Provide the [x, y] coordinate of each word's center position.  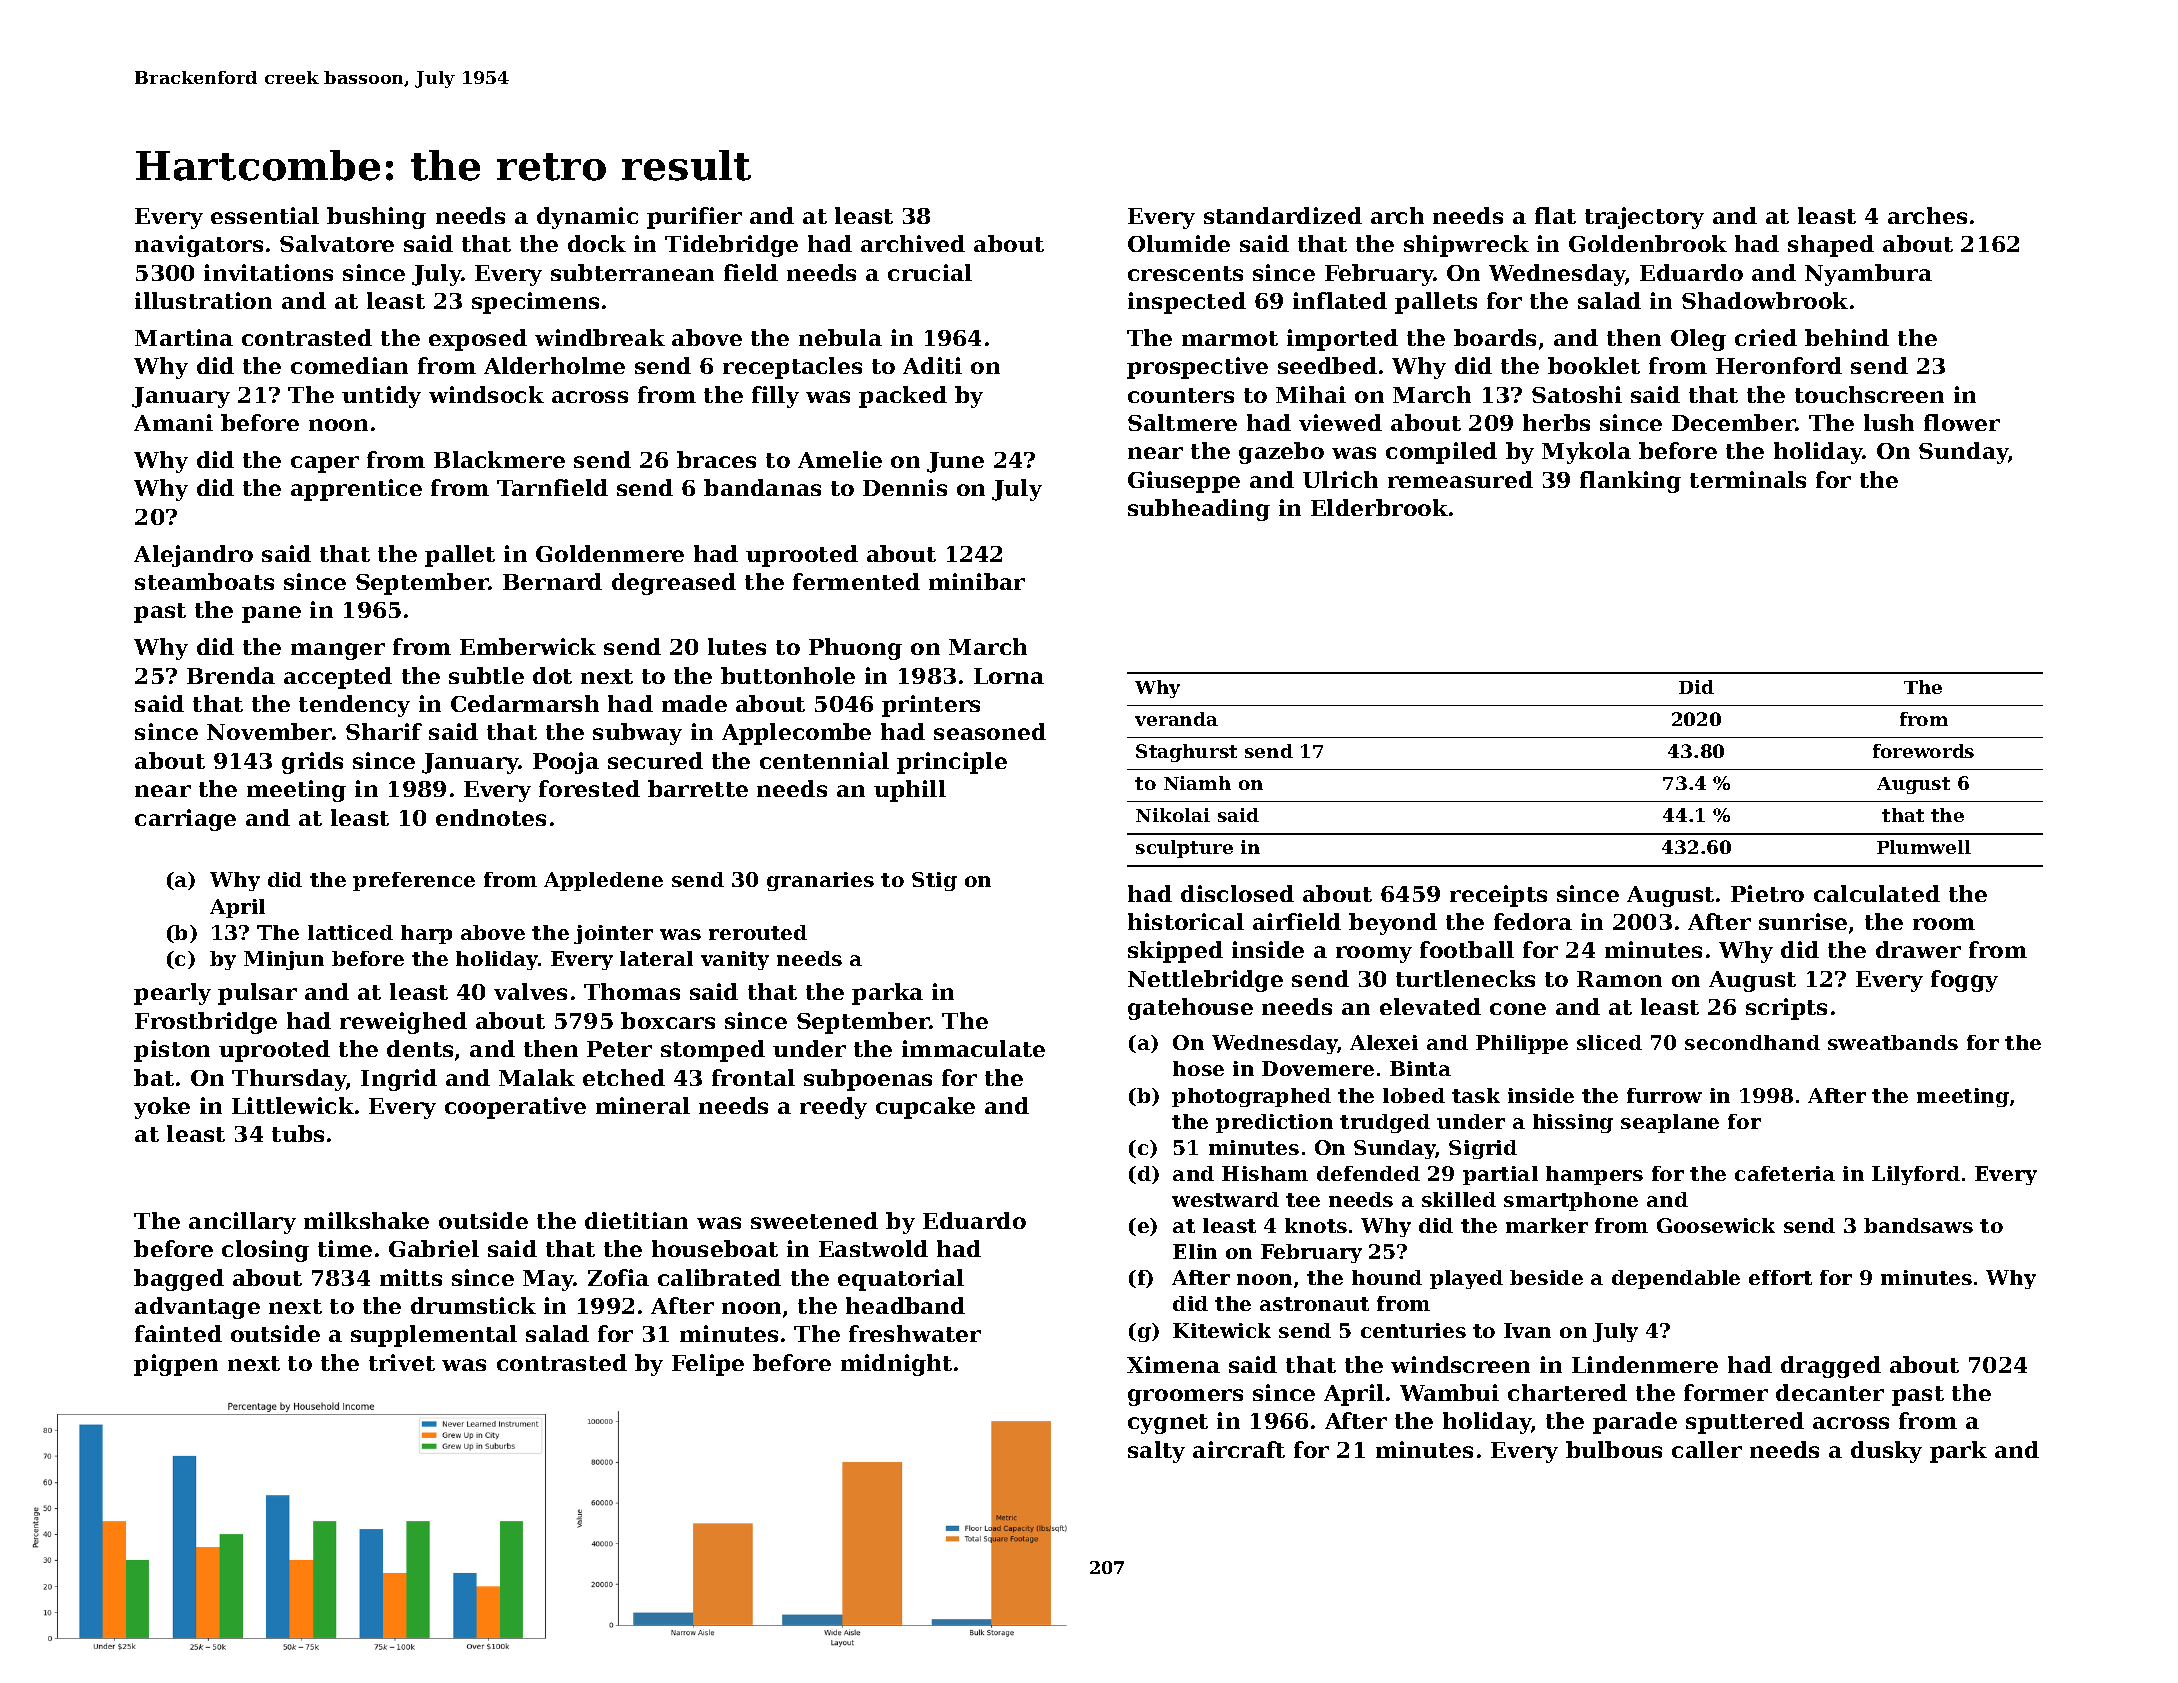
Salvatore [337, 243]
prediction [1274, 1123]
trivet [402, 1362]
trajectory [1644, 218]
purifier [694, 218]
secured [655, 760]
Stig [934, 881]
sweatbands [1893, 1042]
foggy [1964, 981]
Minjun [284, 960]
